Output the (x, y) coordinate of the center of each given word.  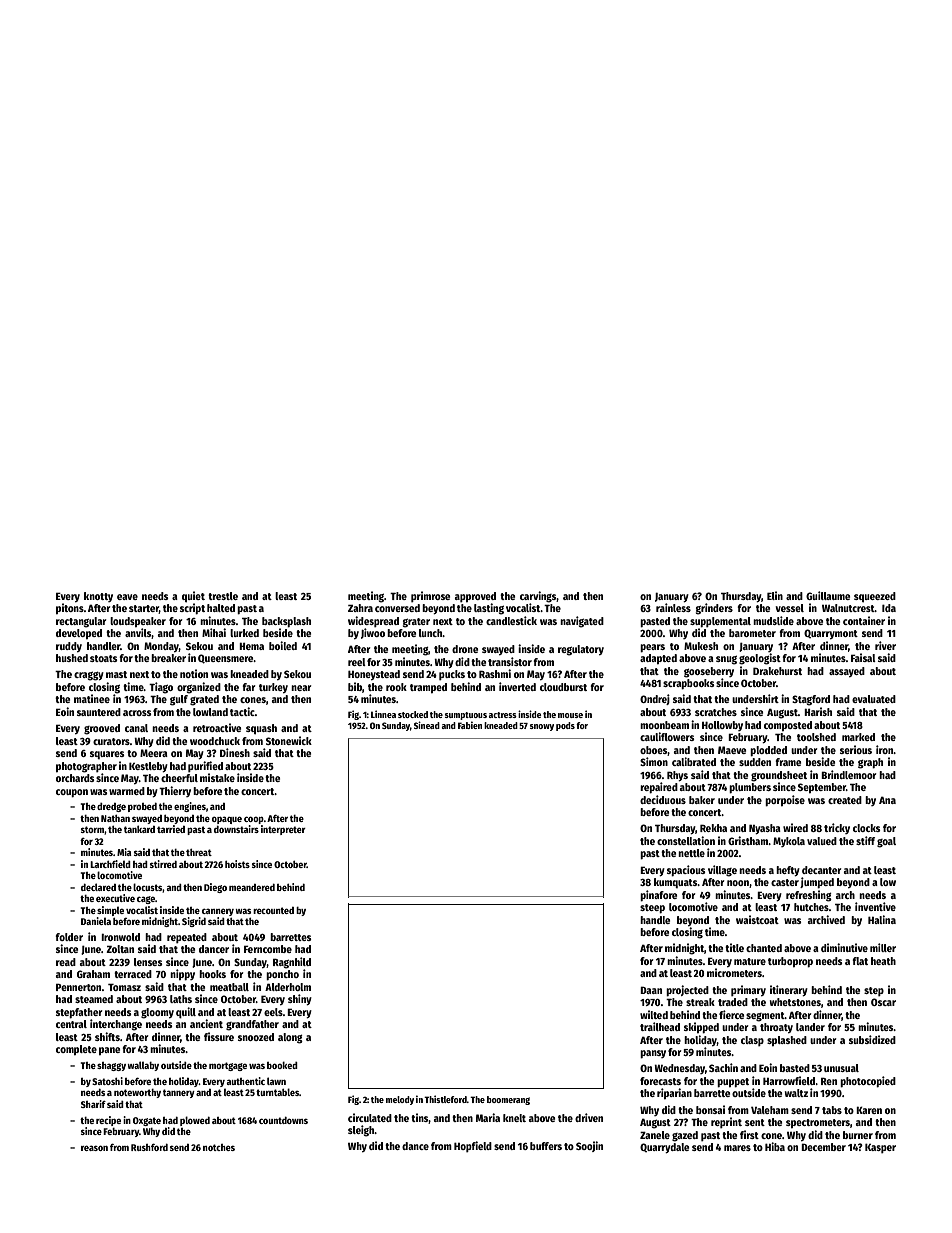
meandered (252, 887)
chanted (764, 948)
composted (788, 726)
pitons (70, 608)
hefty (788, 871)
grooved (102, 729)
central (71, 1024)
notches (219, 1147)
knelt (514, 1118)
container (864, 620)
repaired (659, 788)
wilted (654, 1014)
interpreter (283, 830)
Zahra (360, 608)
